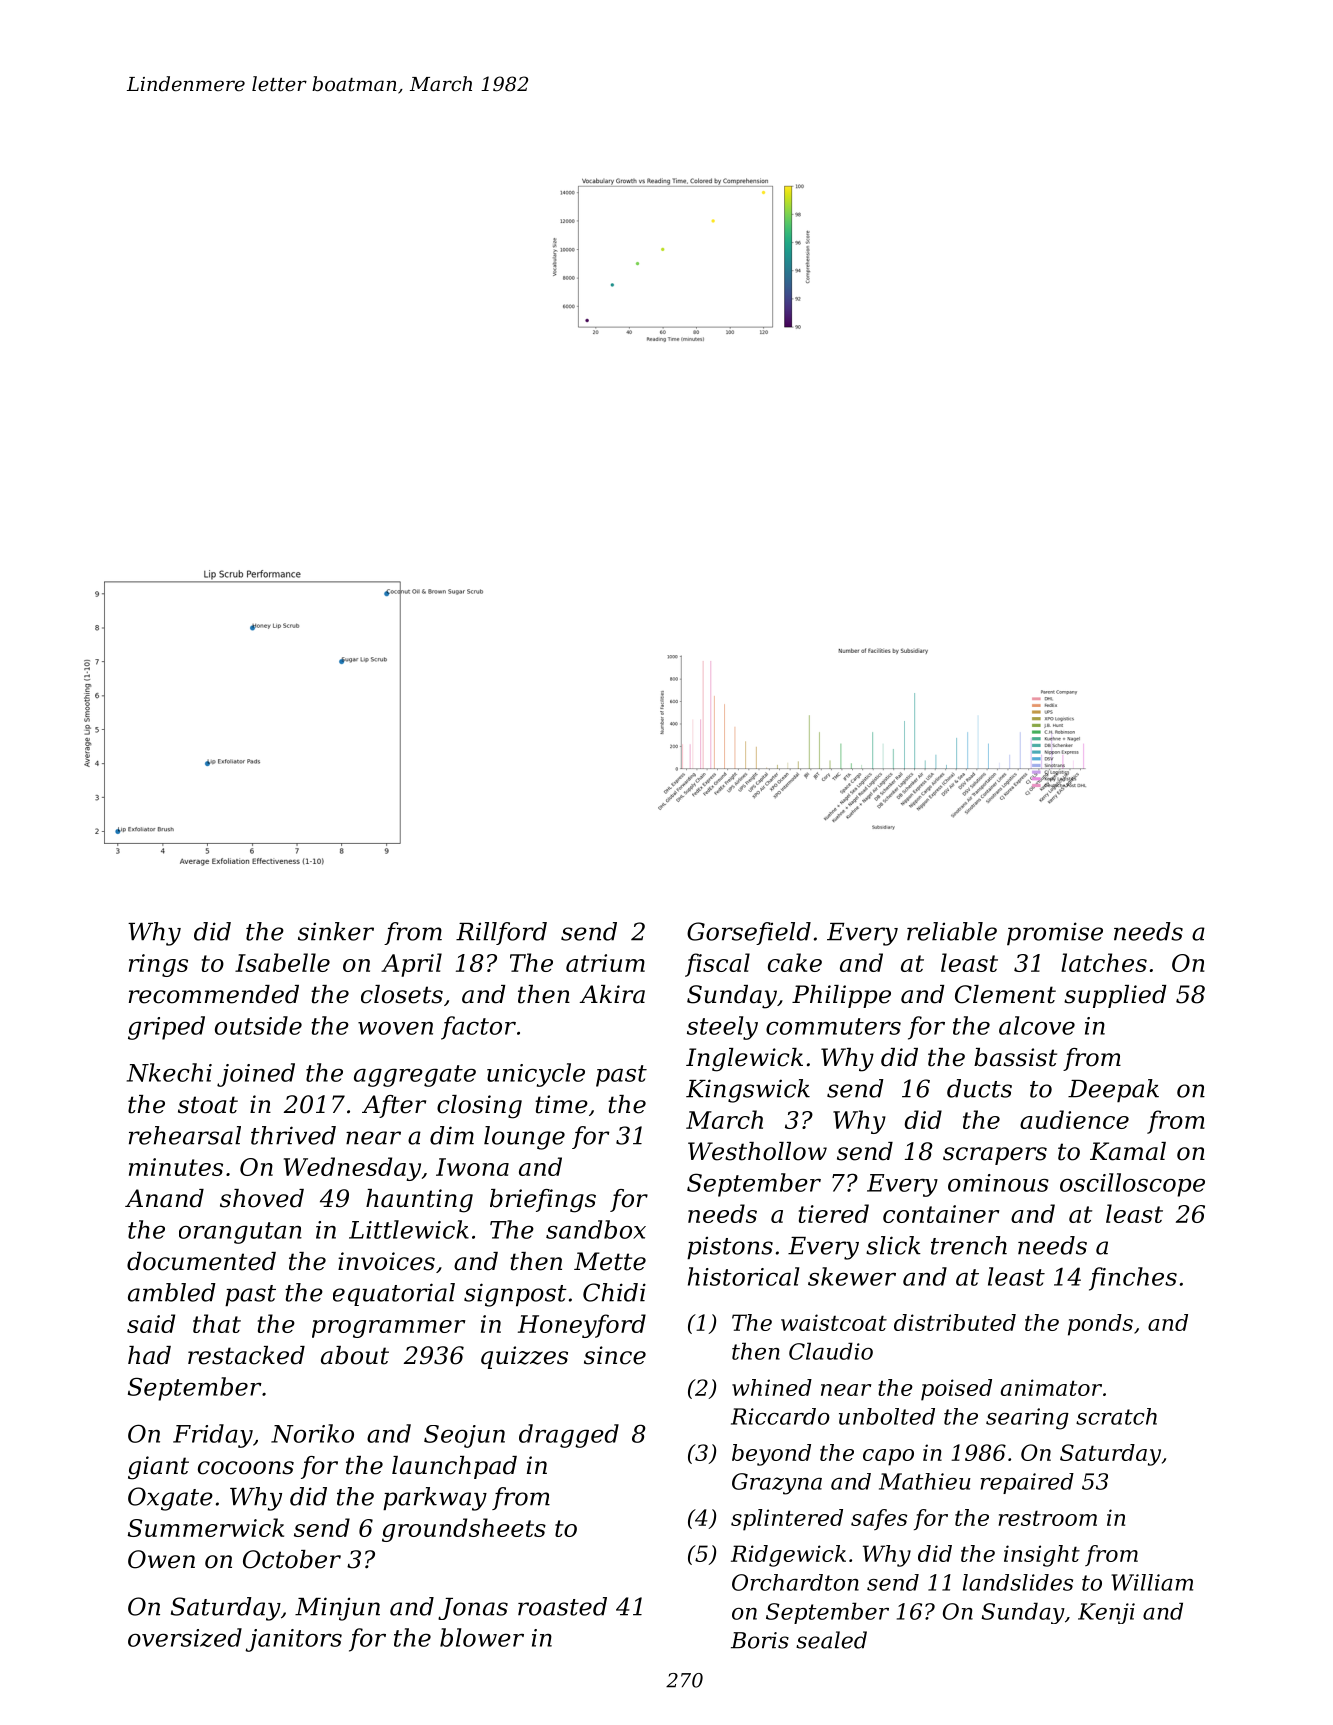 Image resolution: width=1333 pixels, height=1725 pixels. Describe the element at coordinates (151, 1323) in the screenshot. I see `said` at that location.
